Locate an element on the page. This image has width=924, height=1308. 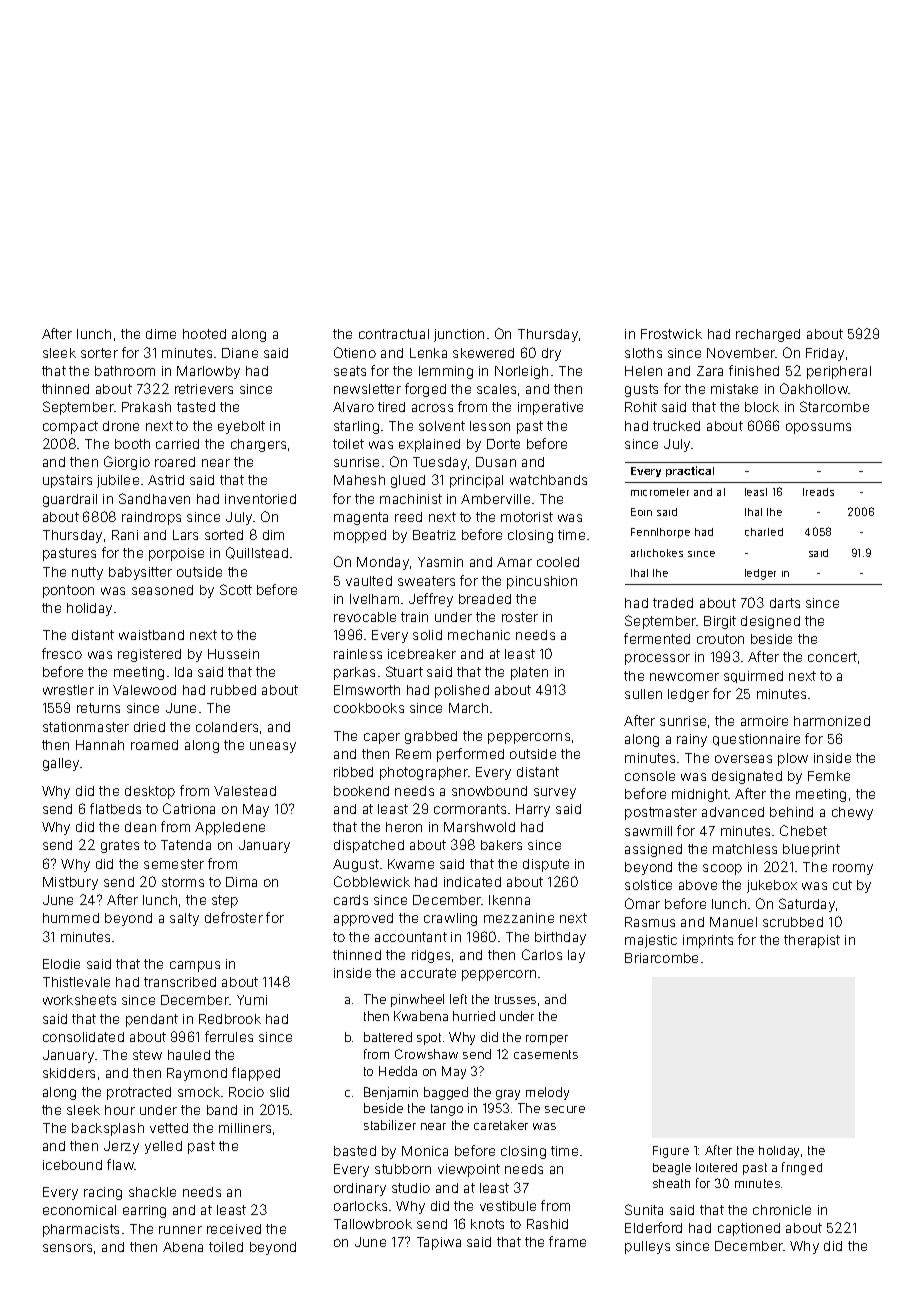
cookbooks is located at coordinates (369, 708).
